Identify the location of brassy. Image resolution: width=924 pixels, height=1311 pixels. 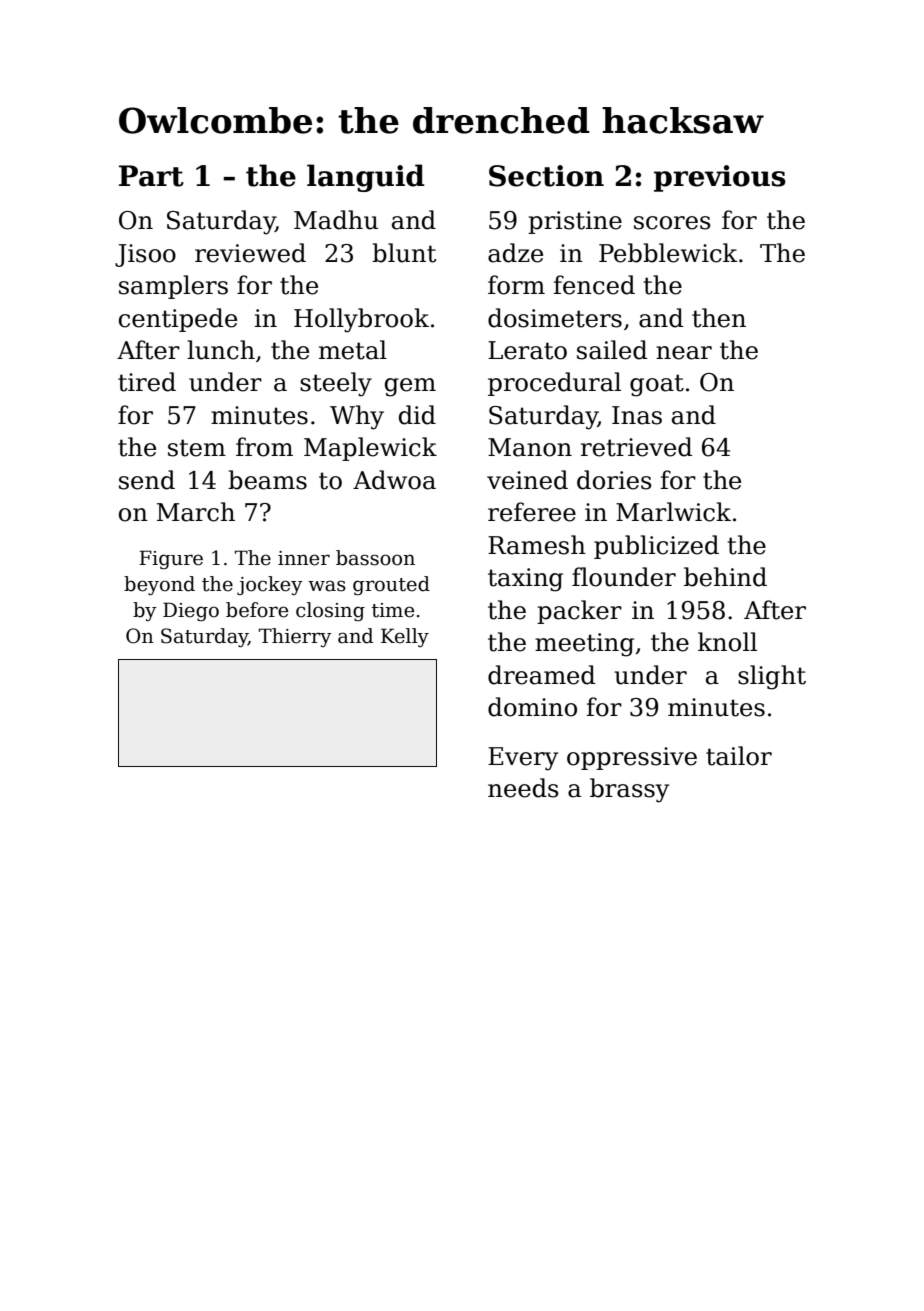
(629, 790).
